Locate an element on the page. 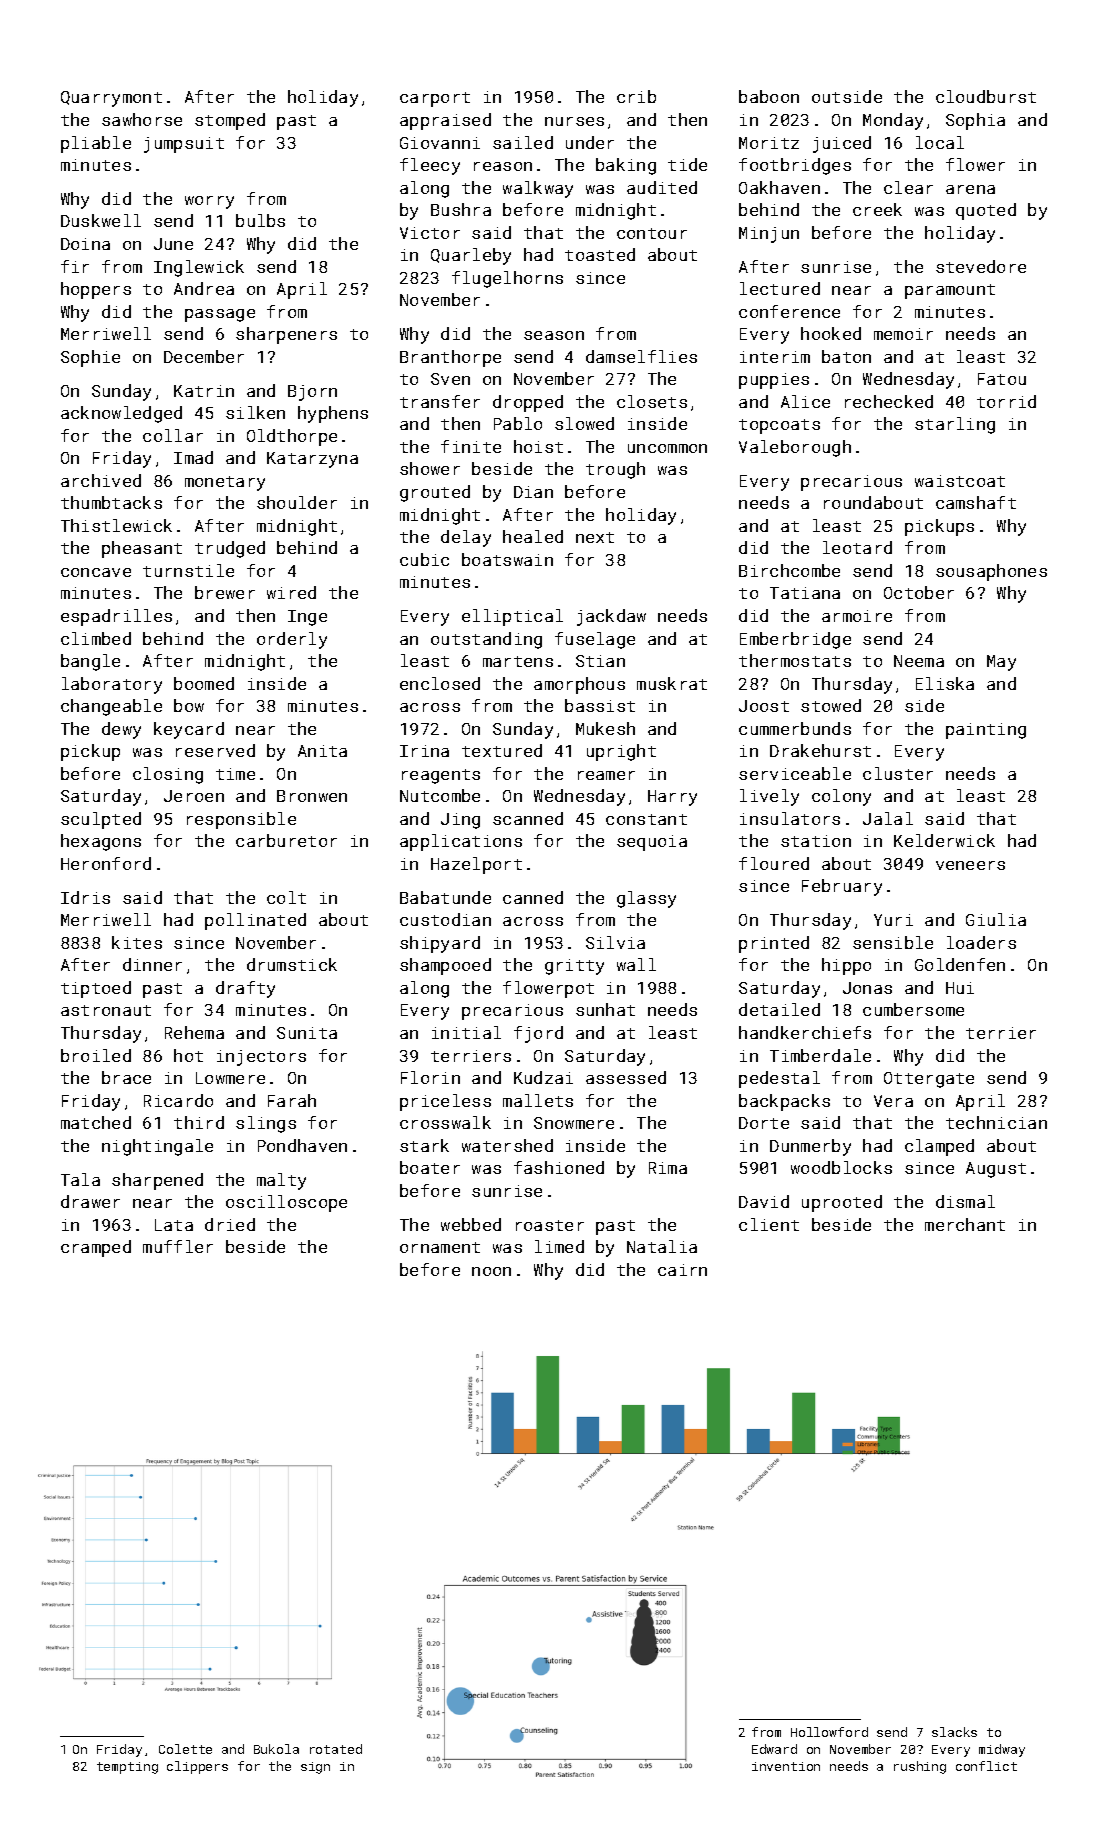 This image has height=1826, width=1109. Edward is located at coordinates (774, 1749).
